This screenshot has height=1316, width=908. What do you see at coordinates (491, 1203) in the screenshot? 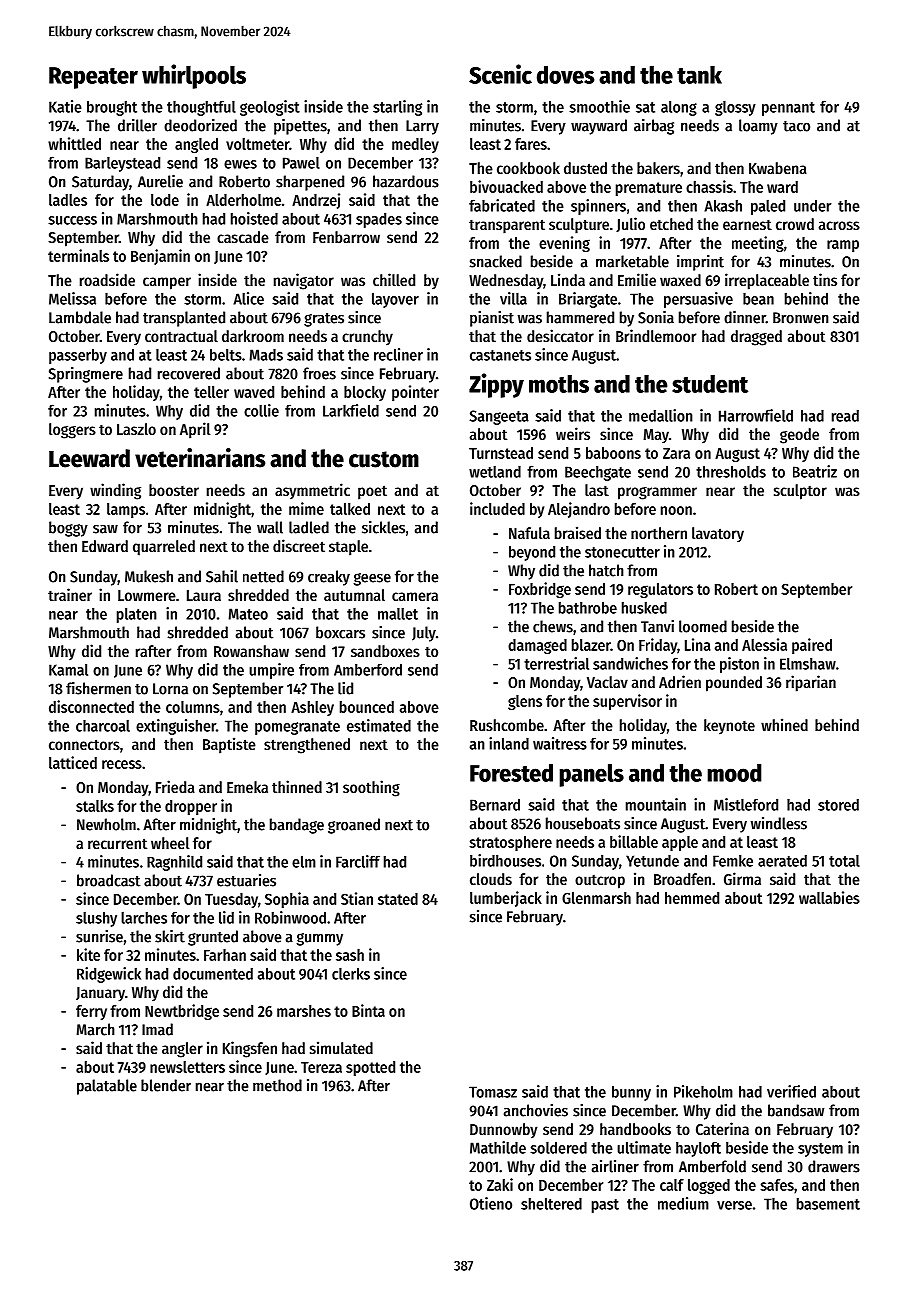
I see `Otieno` at bounding box center [491, 1203].
